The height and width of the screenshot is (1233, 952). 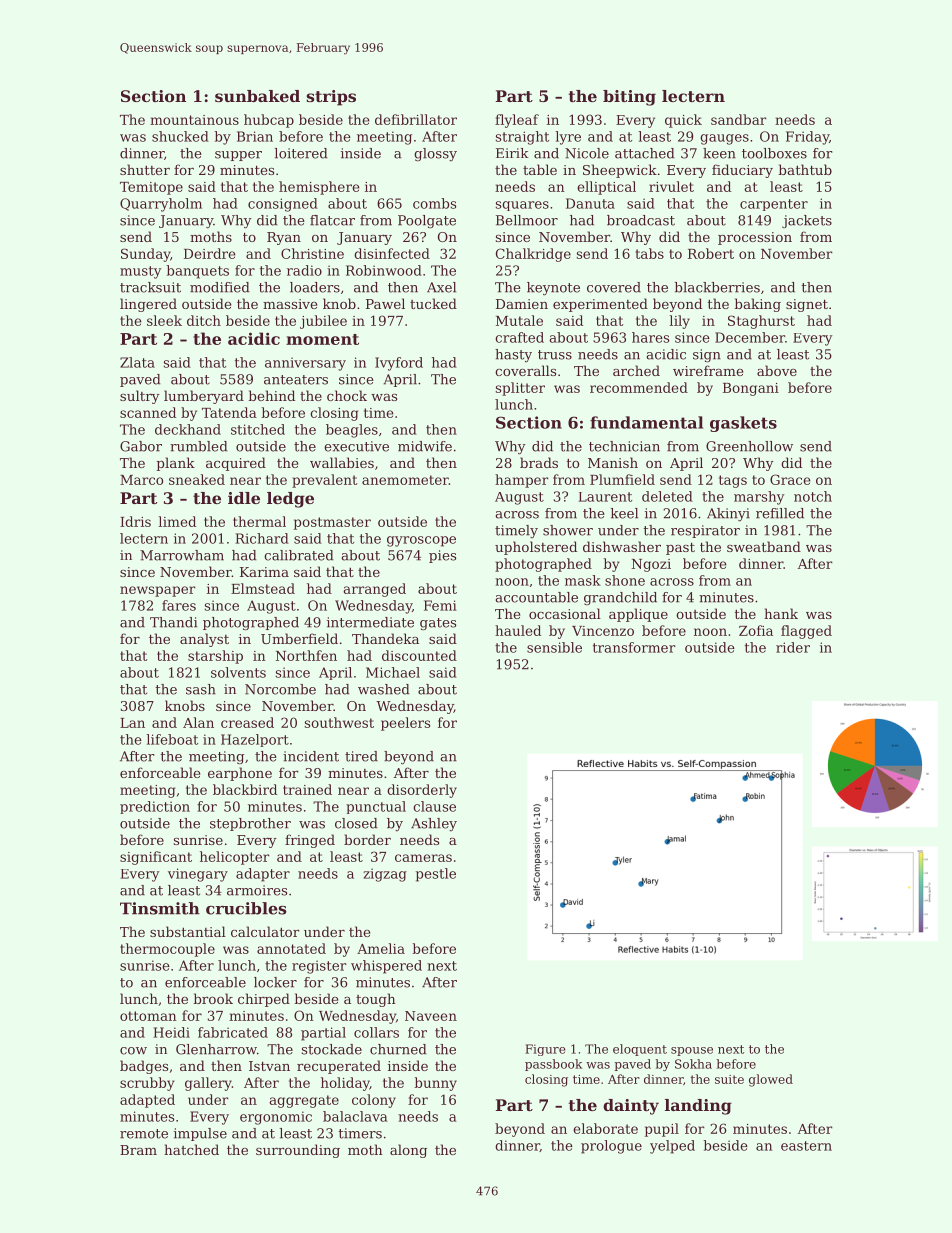 What do you see at coordinates (155, 807) in the screenshot?
I see `prediction` at bounding box center [155, 807].
